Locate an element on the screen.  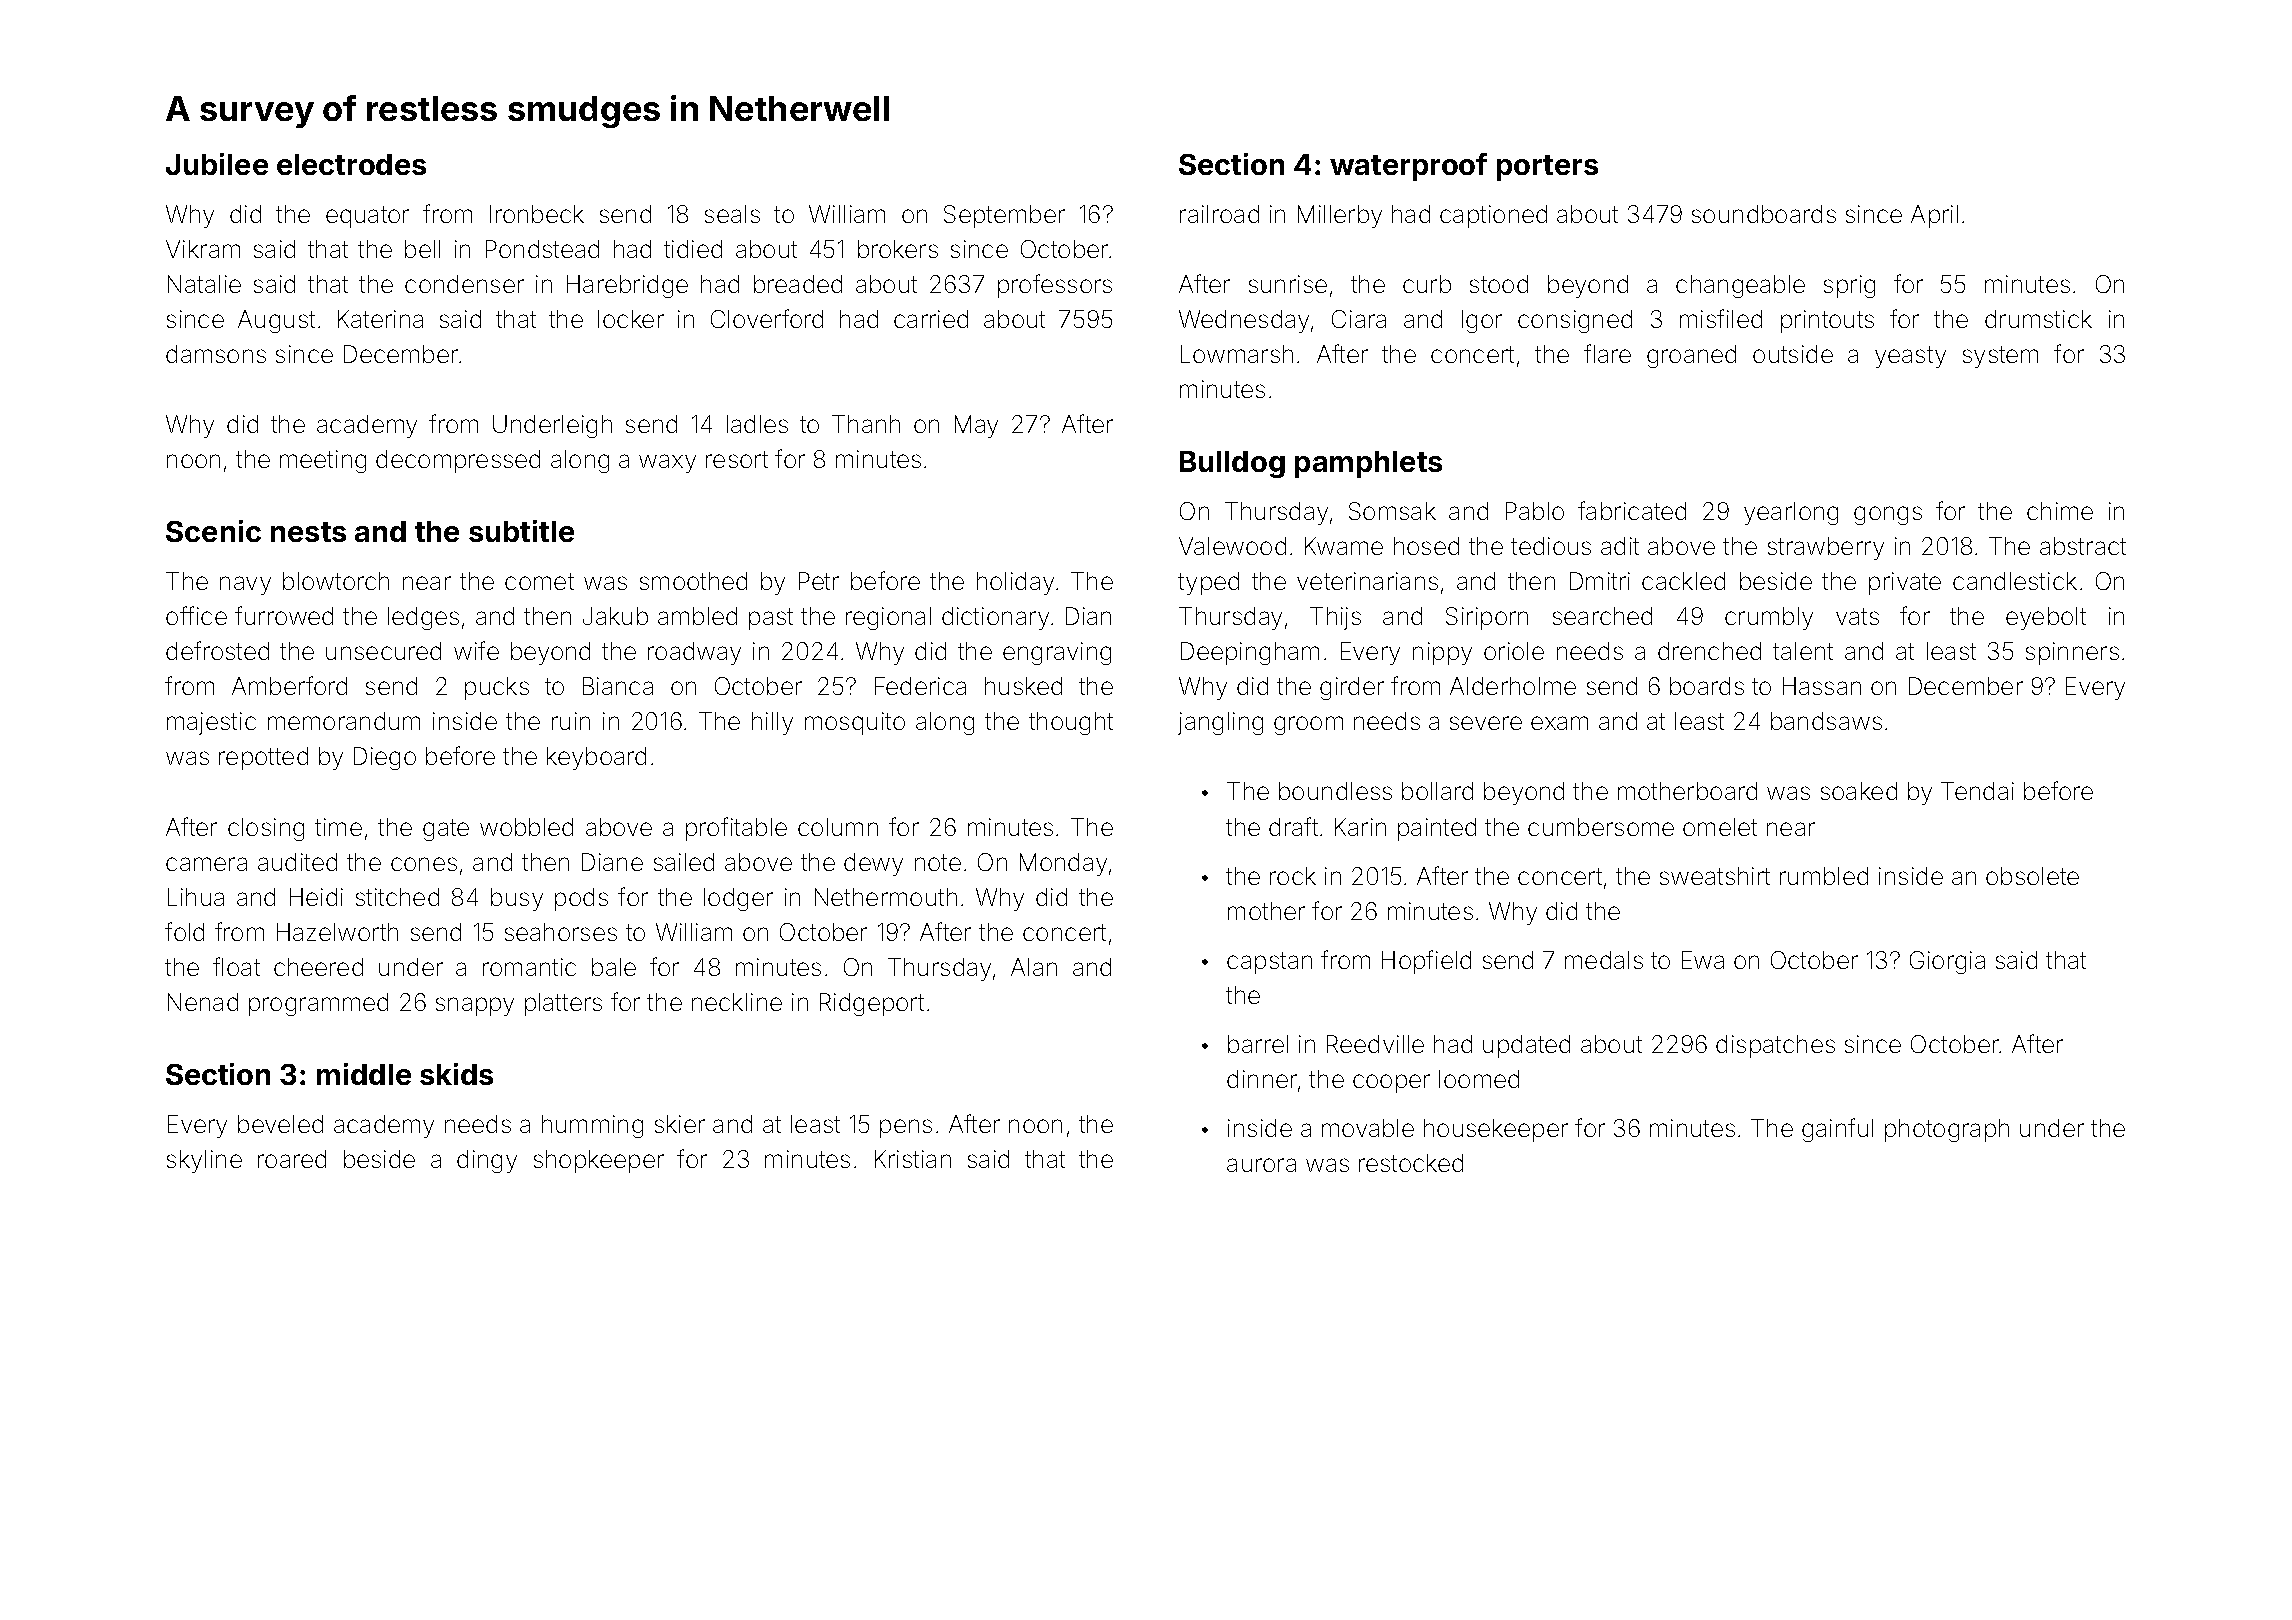
dispatches is located at coordinates (1775, 1046).
